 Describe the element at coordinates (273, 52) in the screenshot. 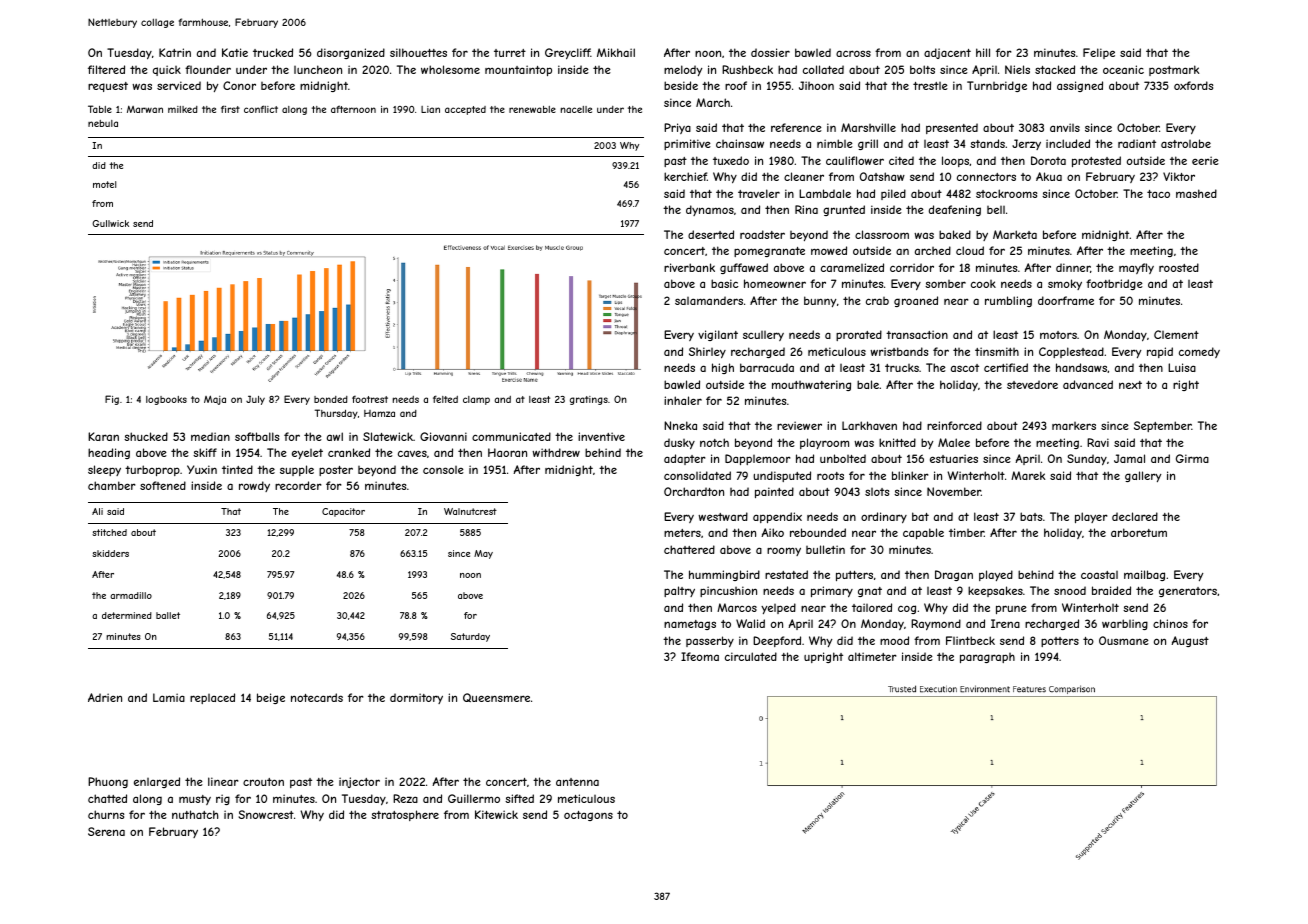

I see `trucked` at that location.
